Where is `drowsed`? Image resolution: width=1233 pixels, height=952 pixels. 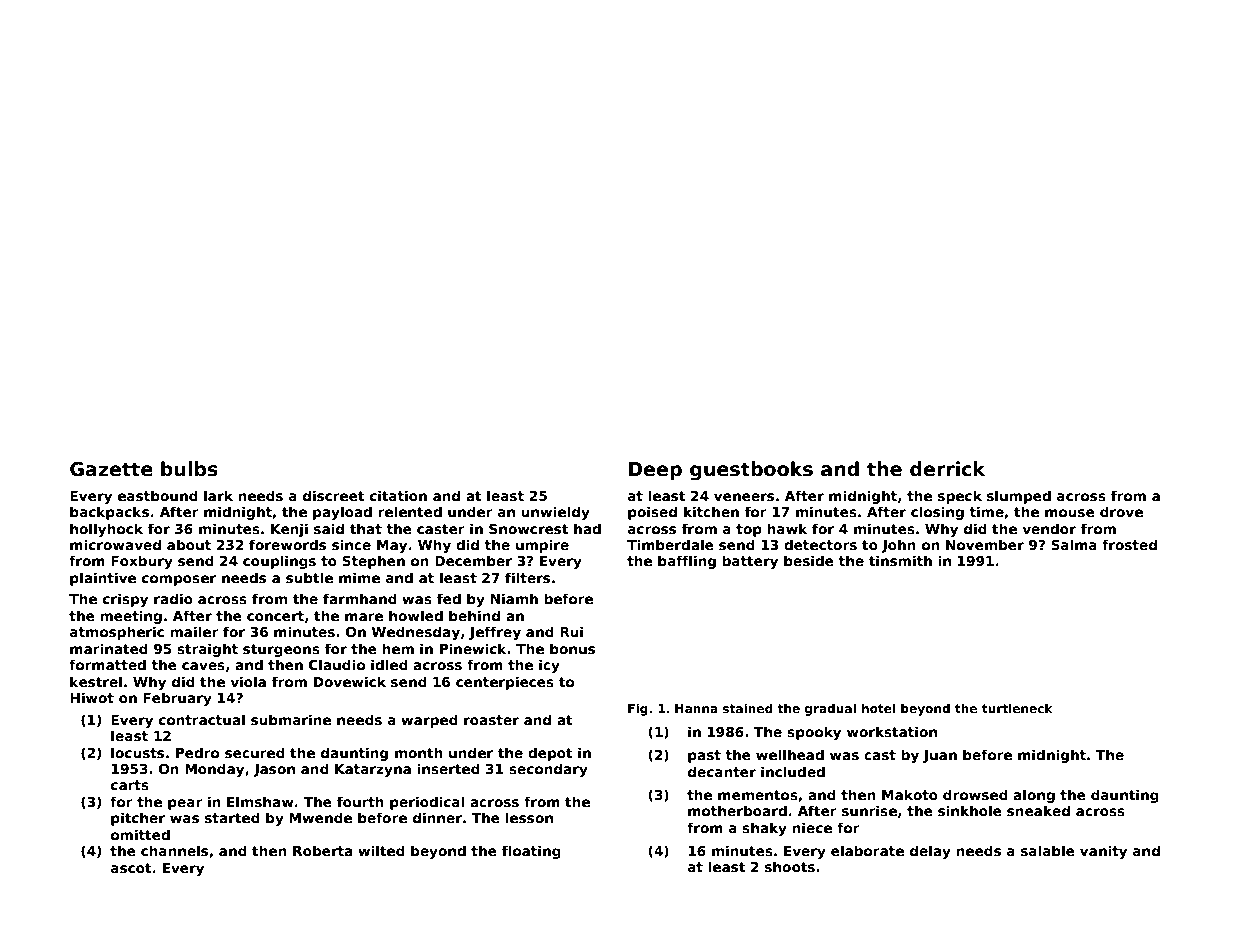 drowsed is located at coordinates (975, 794).
